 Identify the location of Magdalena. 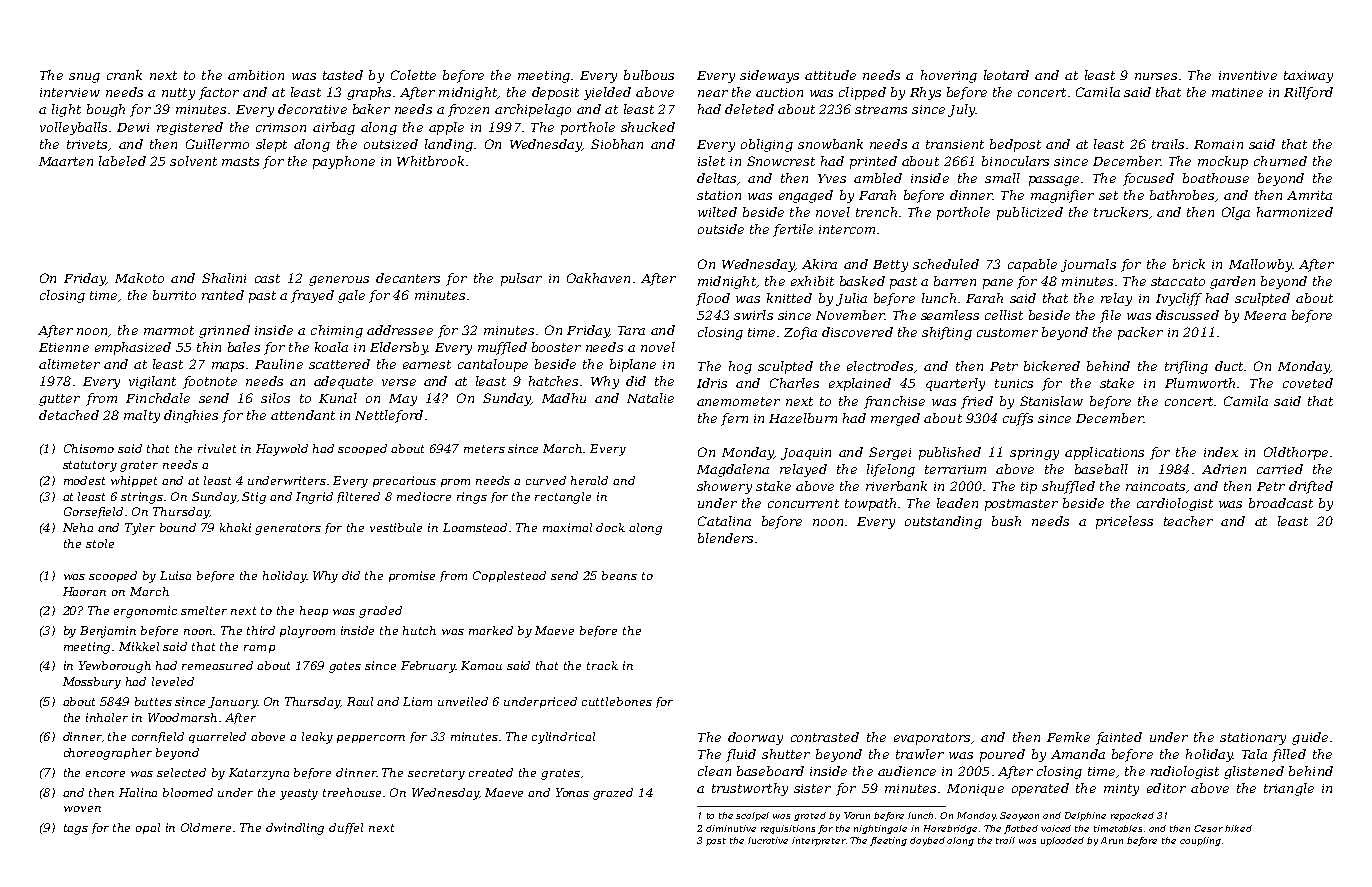
(733, 470).
